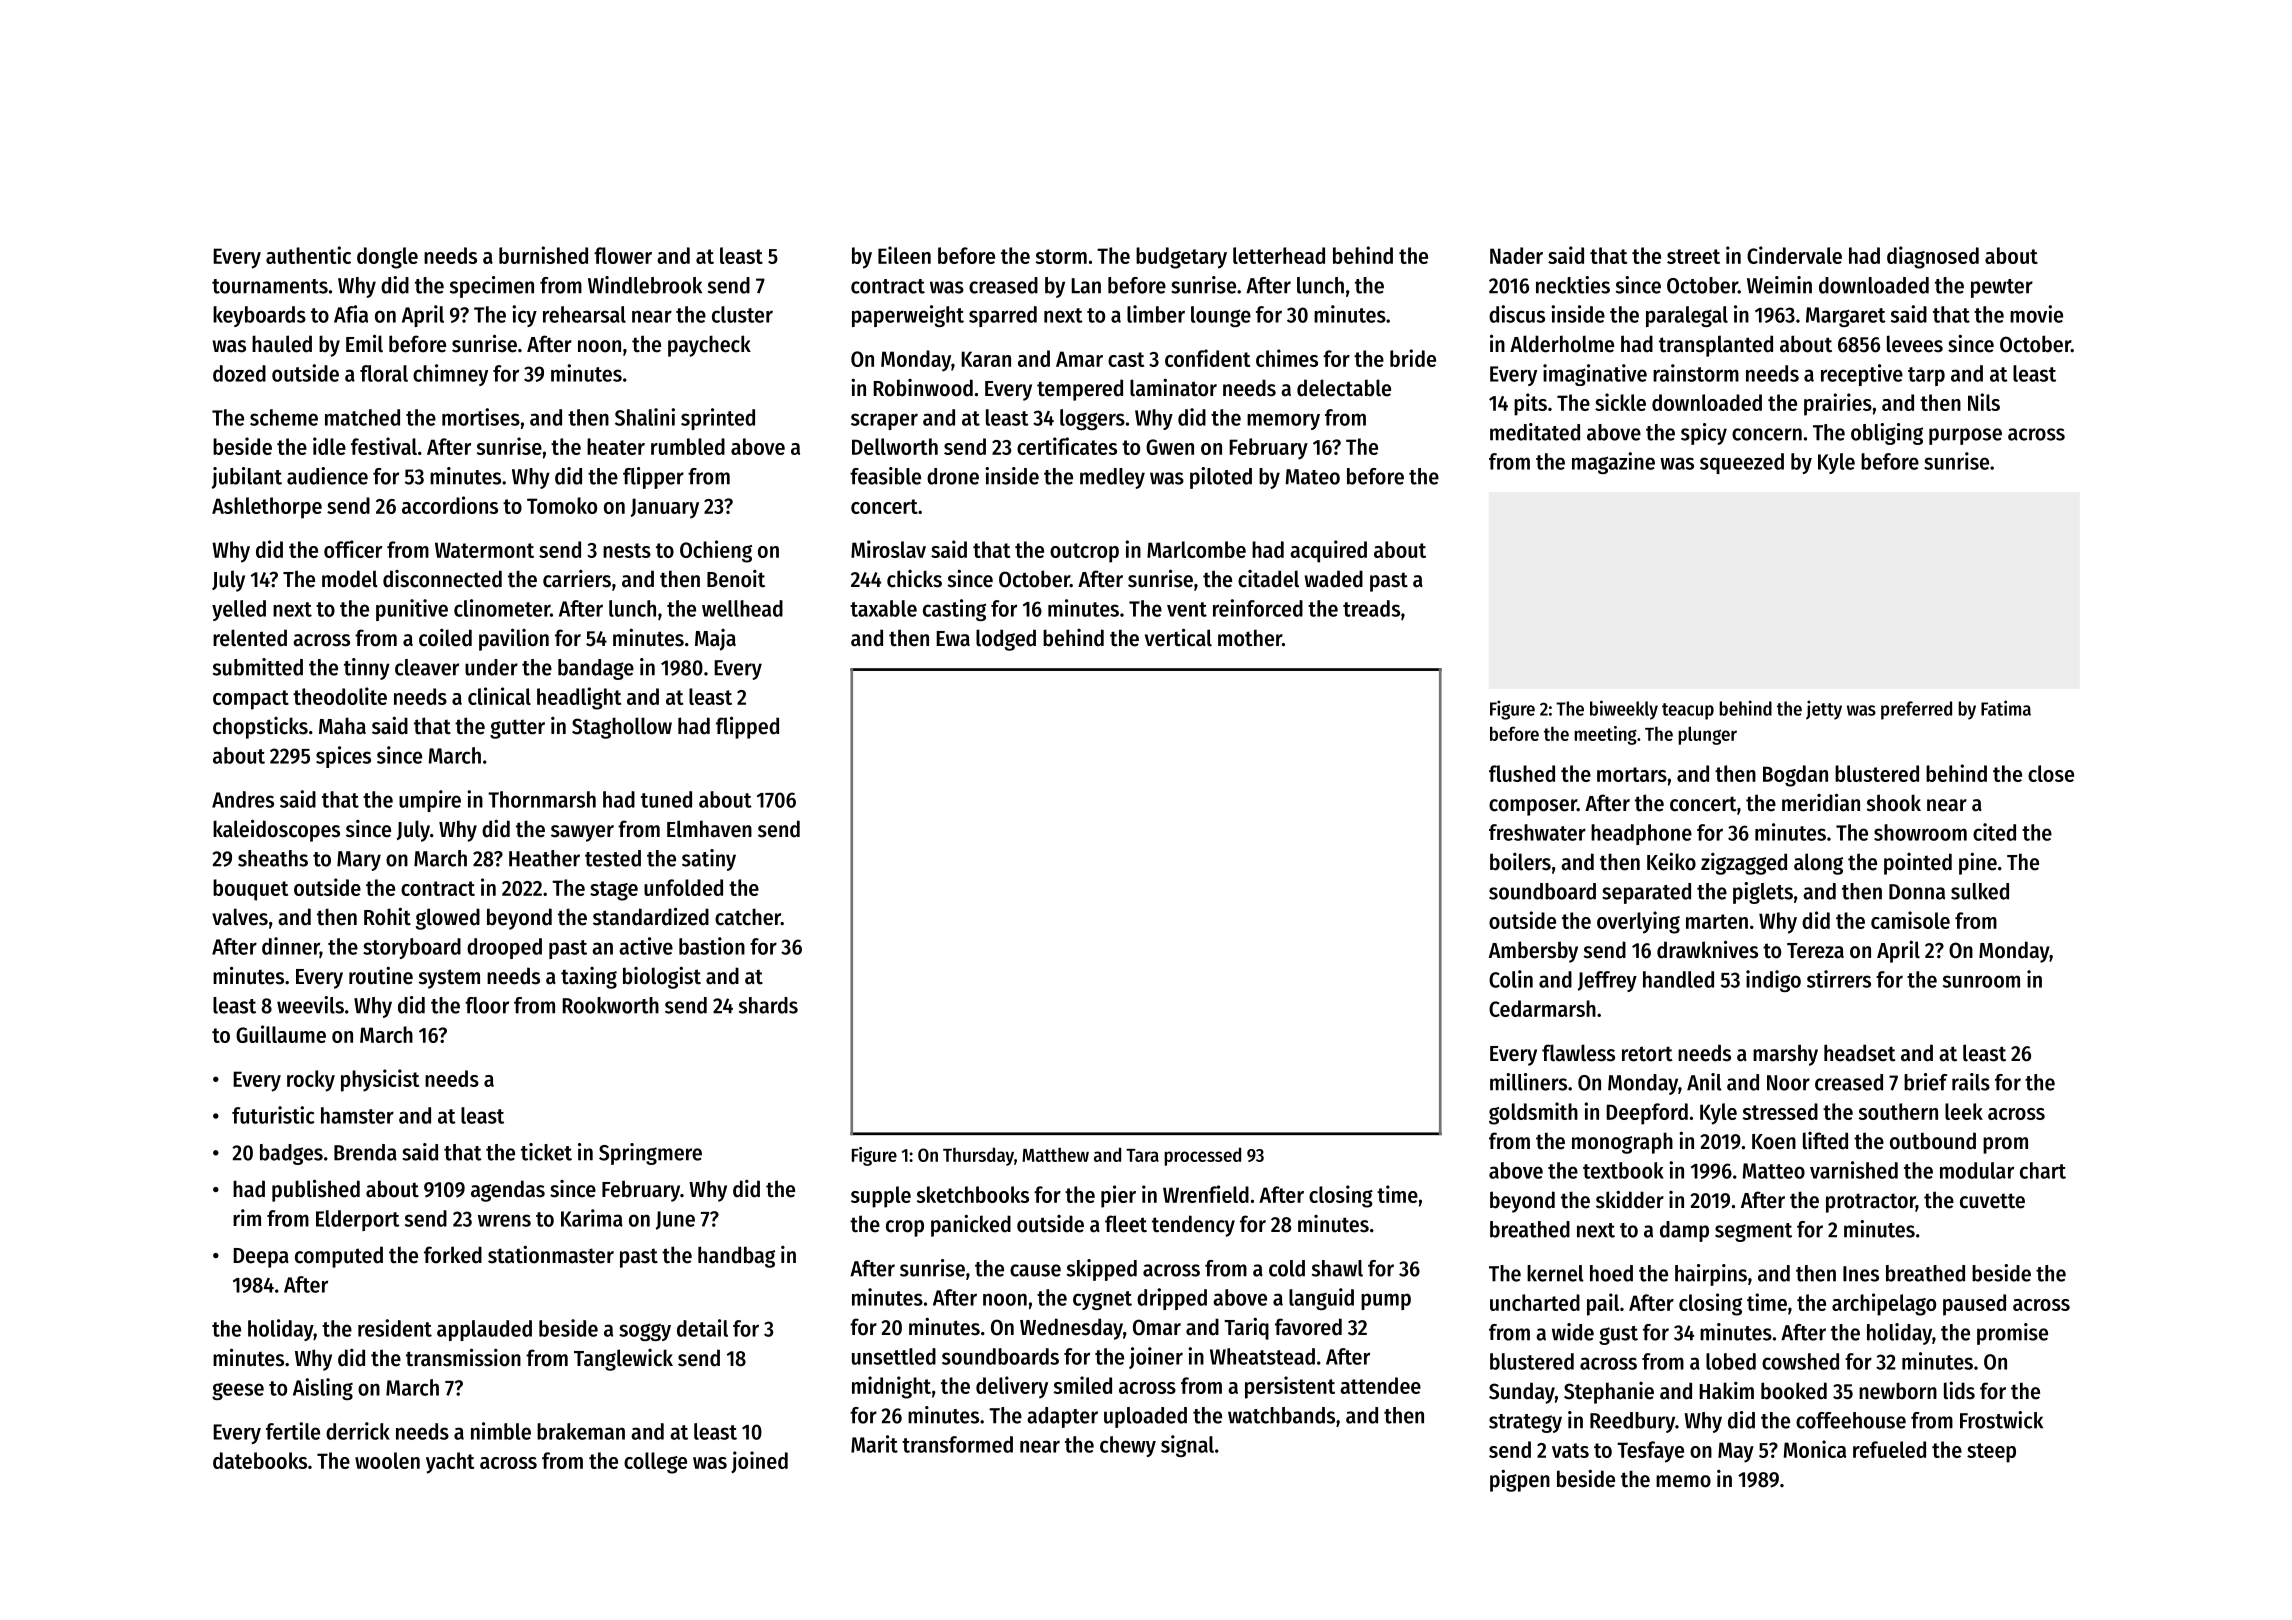 This screenshot has height=1620, width=2292. Describe the element at coordinates (1984, 402) in the screenshot. I see `Nils` at that location.
